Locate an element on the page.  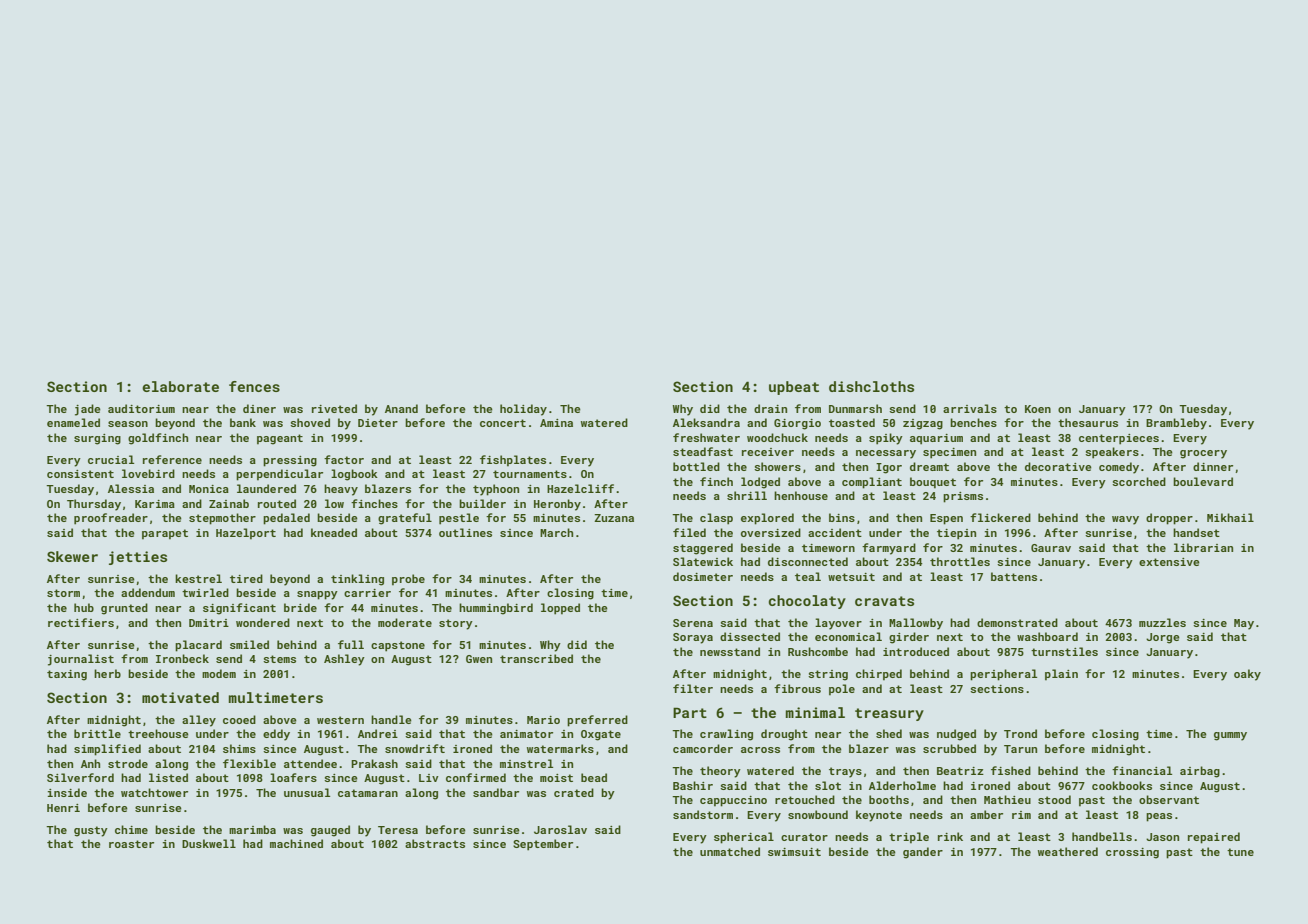
dosimeter is located at coordinates (703, 576).
